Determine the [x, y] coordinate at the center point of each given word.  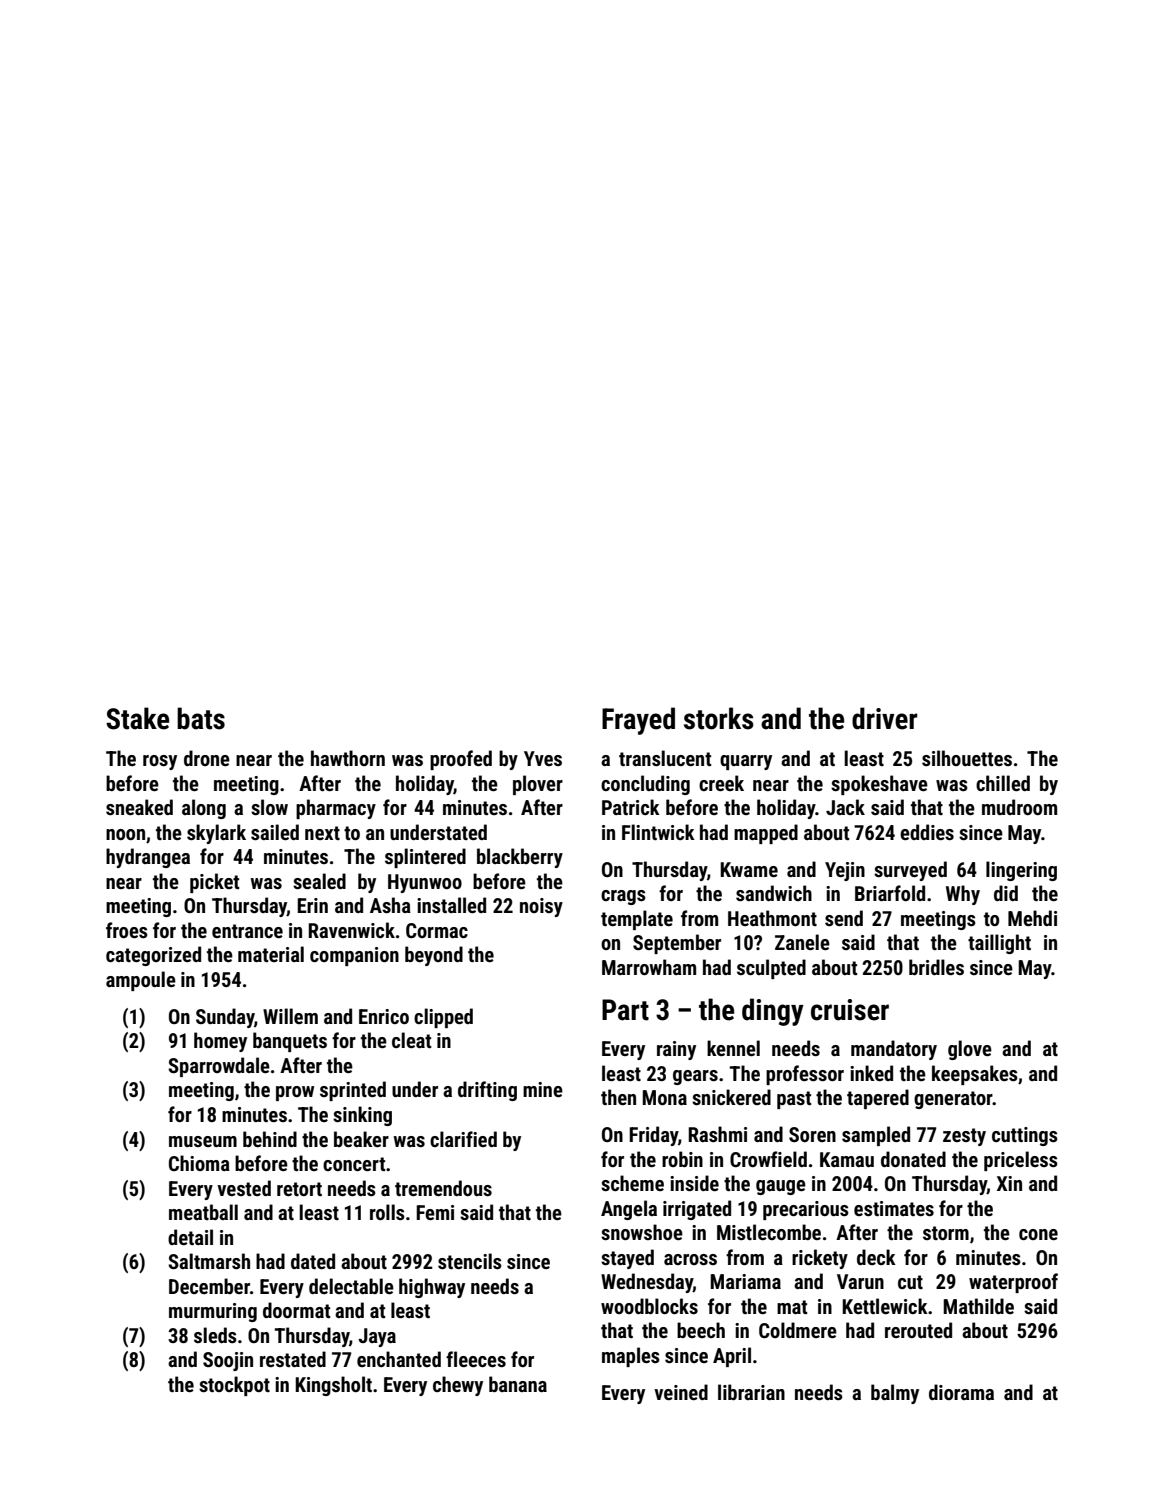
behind [270, 1139]
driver [885, 718]
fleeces [476, 1359]
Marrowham [649, 967]
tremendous [443, 1188]
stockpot [234, 1386]
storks [719, 718]
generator [953, 1100]
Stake [137, 718]
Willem [290, 1016]
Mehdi [1032, 918]
